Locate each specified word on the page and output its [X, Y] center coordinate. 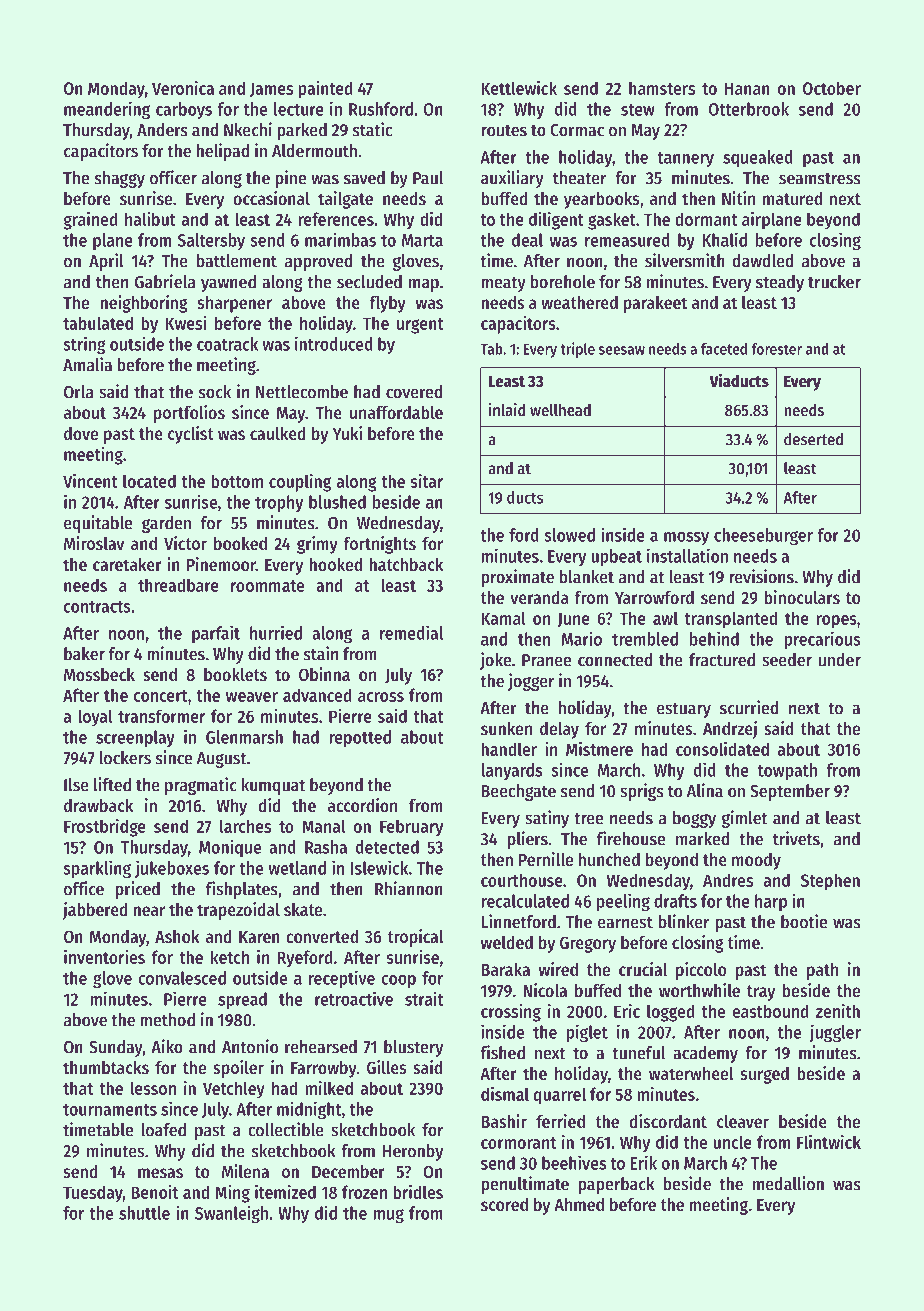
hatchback [406, 564]
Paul [428, 178]
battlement [237, 261]
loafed [163, 1130]
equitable [98, 524]
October [832, 88]
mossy [686, 538]
